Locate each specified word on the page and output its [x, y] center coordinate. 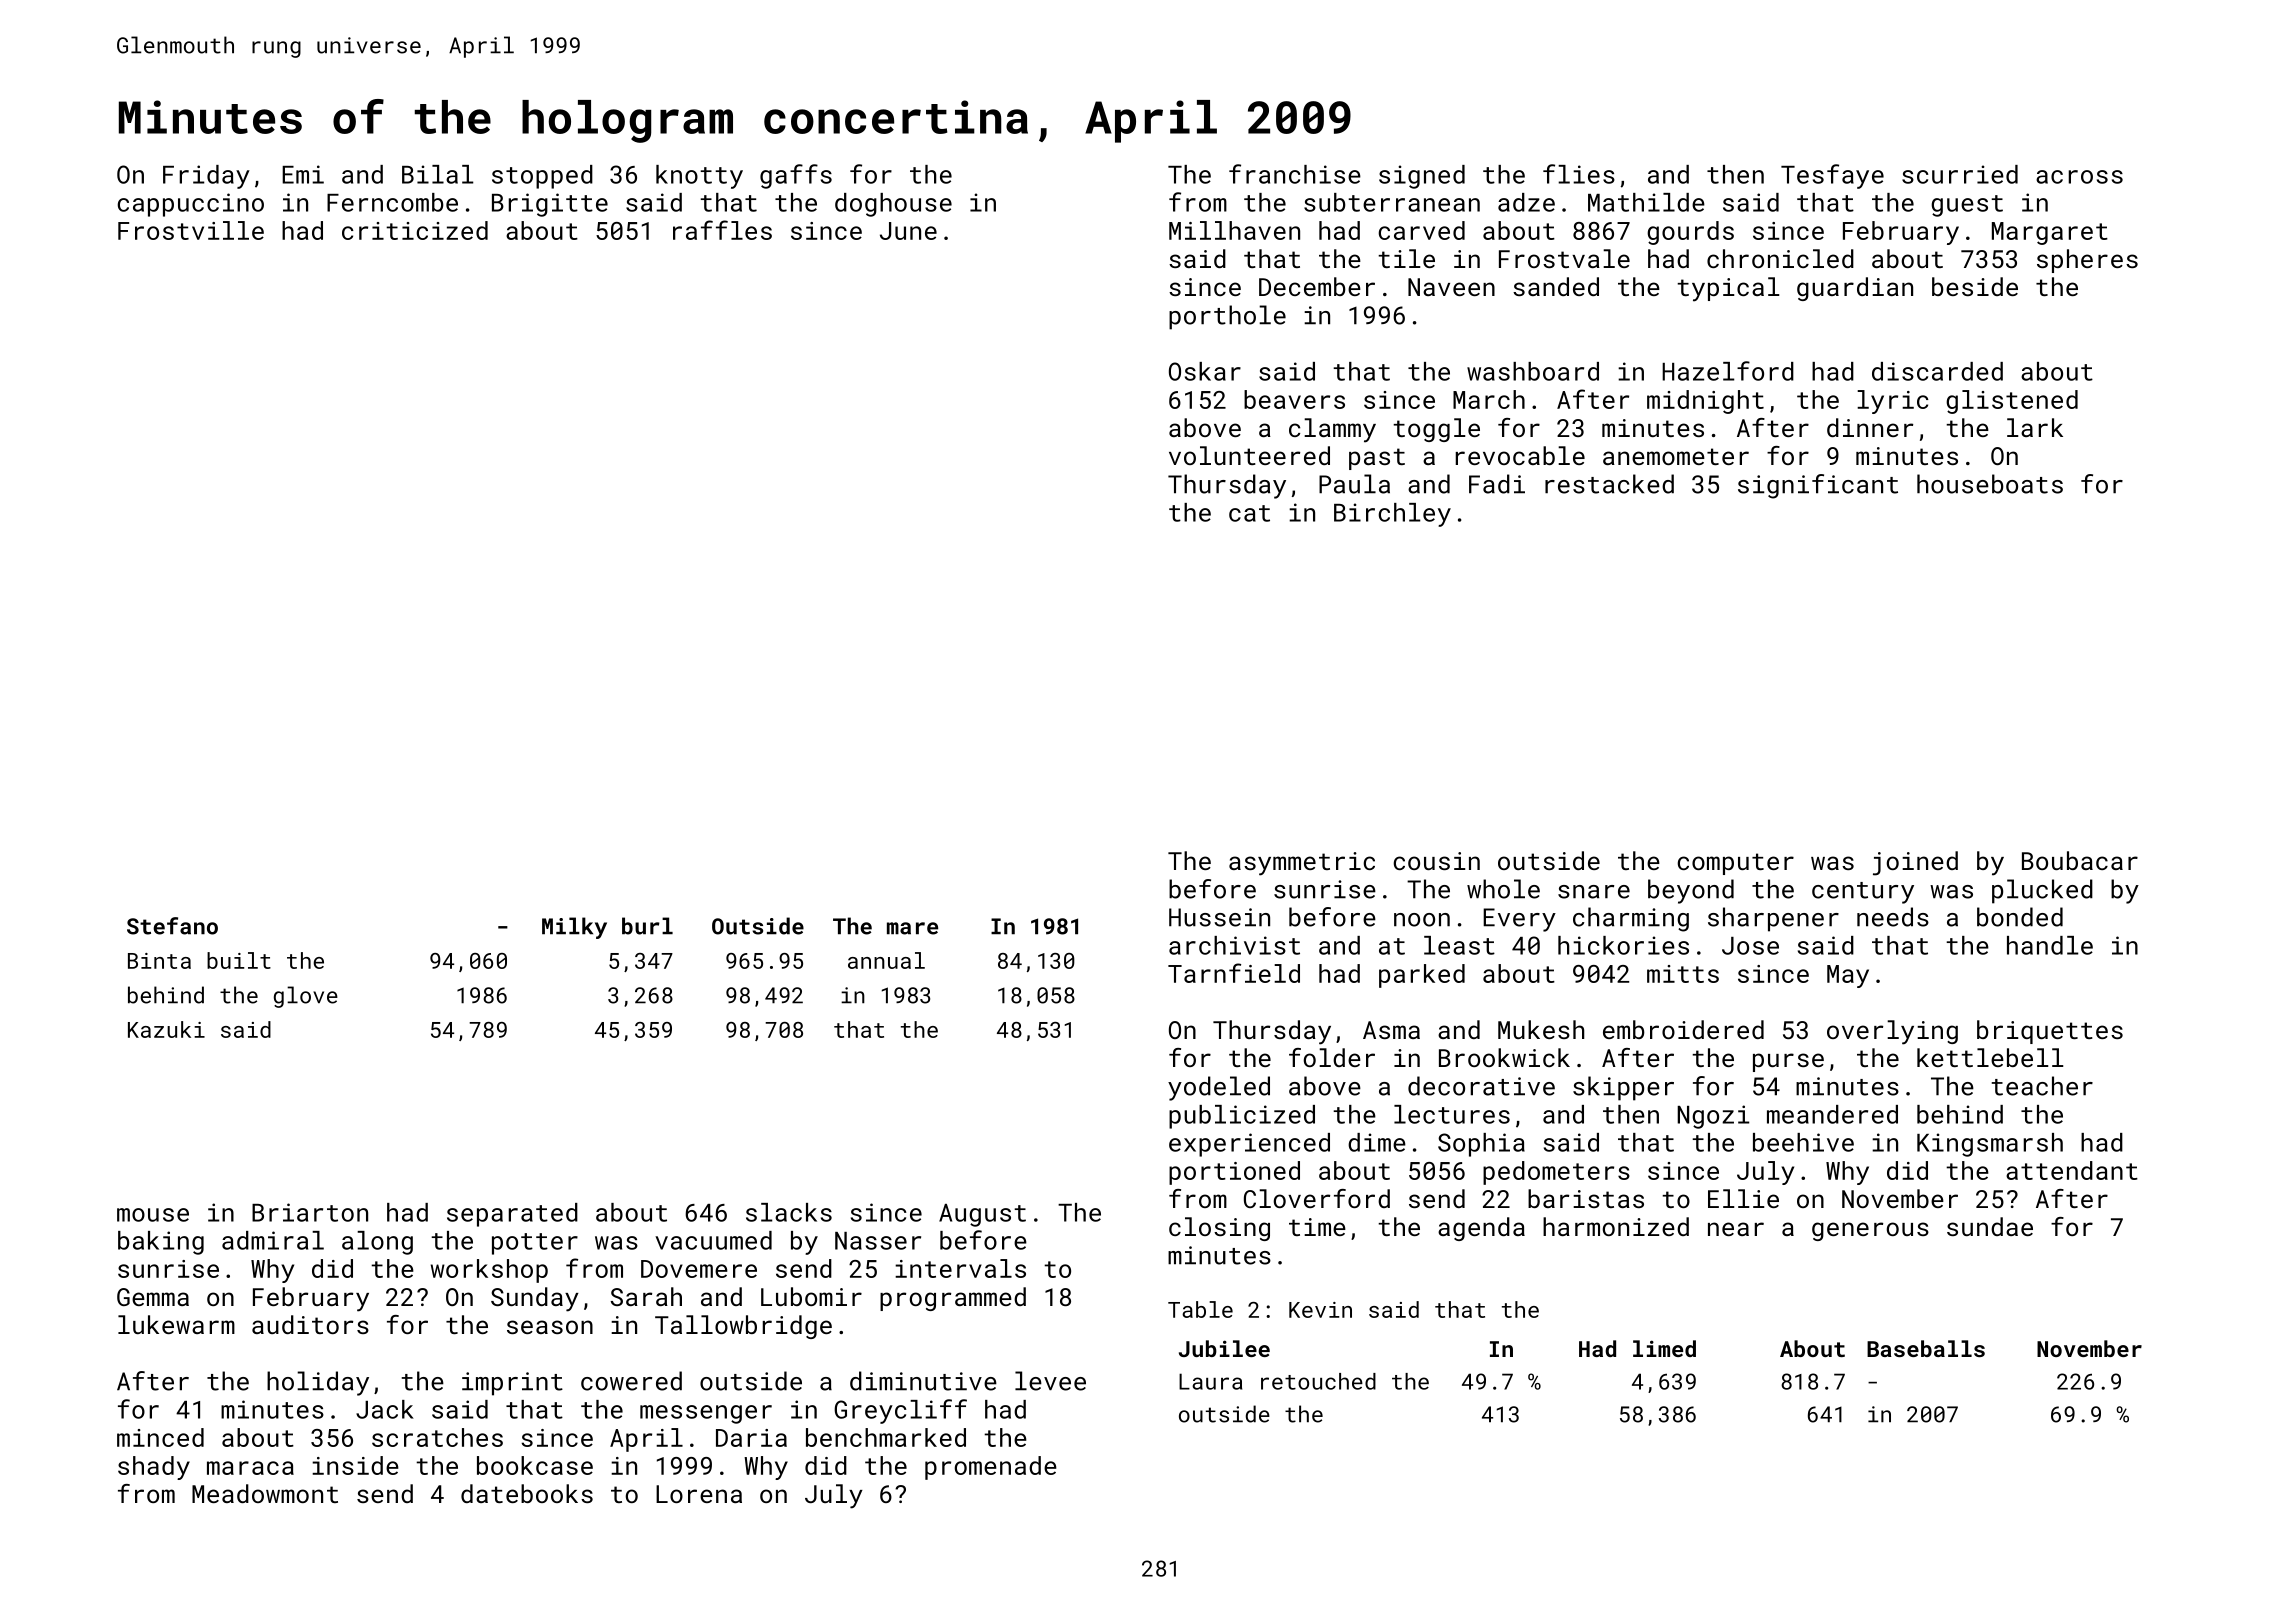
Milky [574, 928]
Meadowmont [265, 1493]
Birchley [1392, 515]
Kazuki [166, 1029]
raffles [722, 230]
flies [1579, 174]
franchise [1295, 174]
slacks [789, 1212]
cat [1249, 513]
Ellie [1743, 1198]
